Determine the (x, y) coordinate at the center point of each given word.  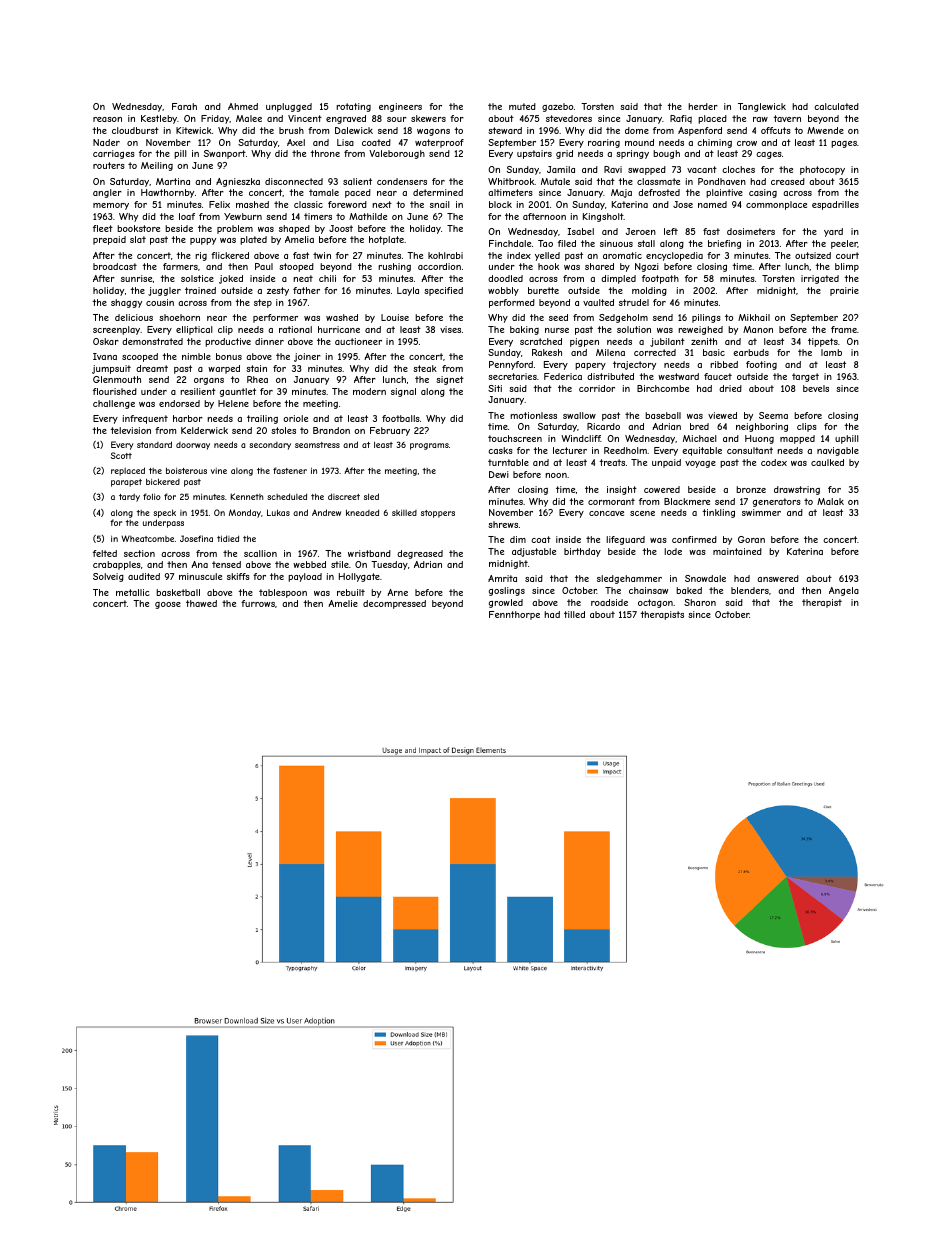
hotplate (386, 240)
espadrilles (835, 205)
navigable (838, 451)
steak (425, 368)
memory (111, 206)
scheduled (287, 496)
